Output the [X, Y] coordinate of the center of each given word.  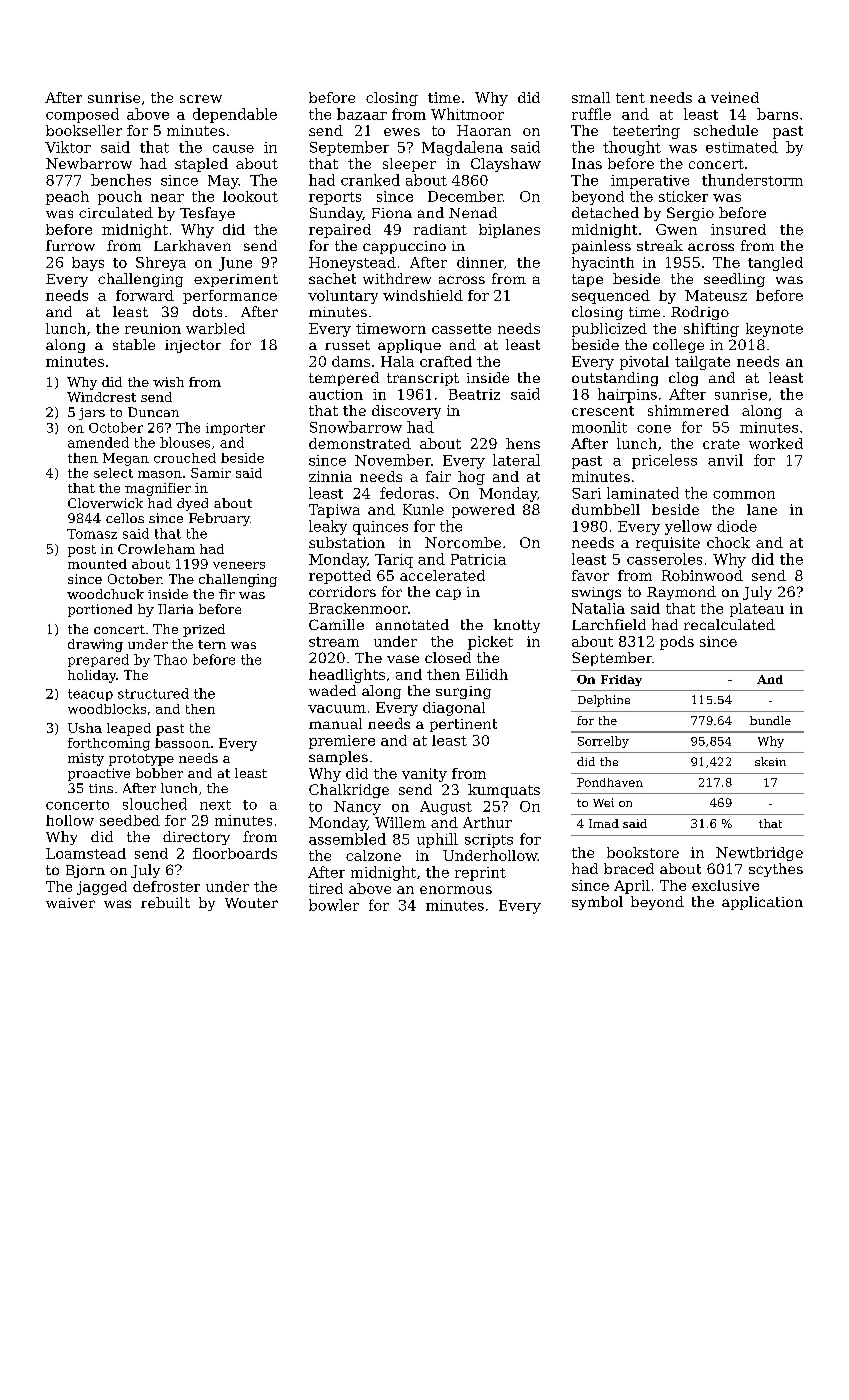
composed [82, 115]
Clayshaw [506, 165]
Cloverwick [105, 503]
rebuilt [165, 902]
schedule [726, 130]
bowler [334, 905]
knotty [517, 626]
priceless [664, 461]
